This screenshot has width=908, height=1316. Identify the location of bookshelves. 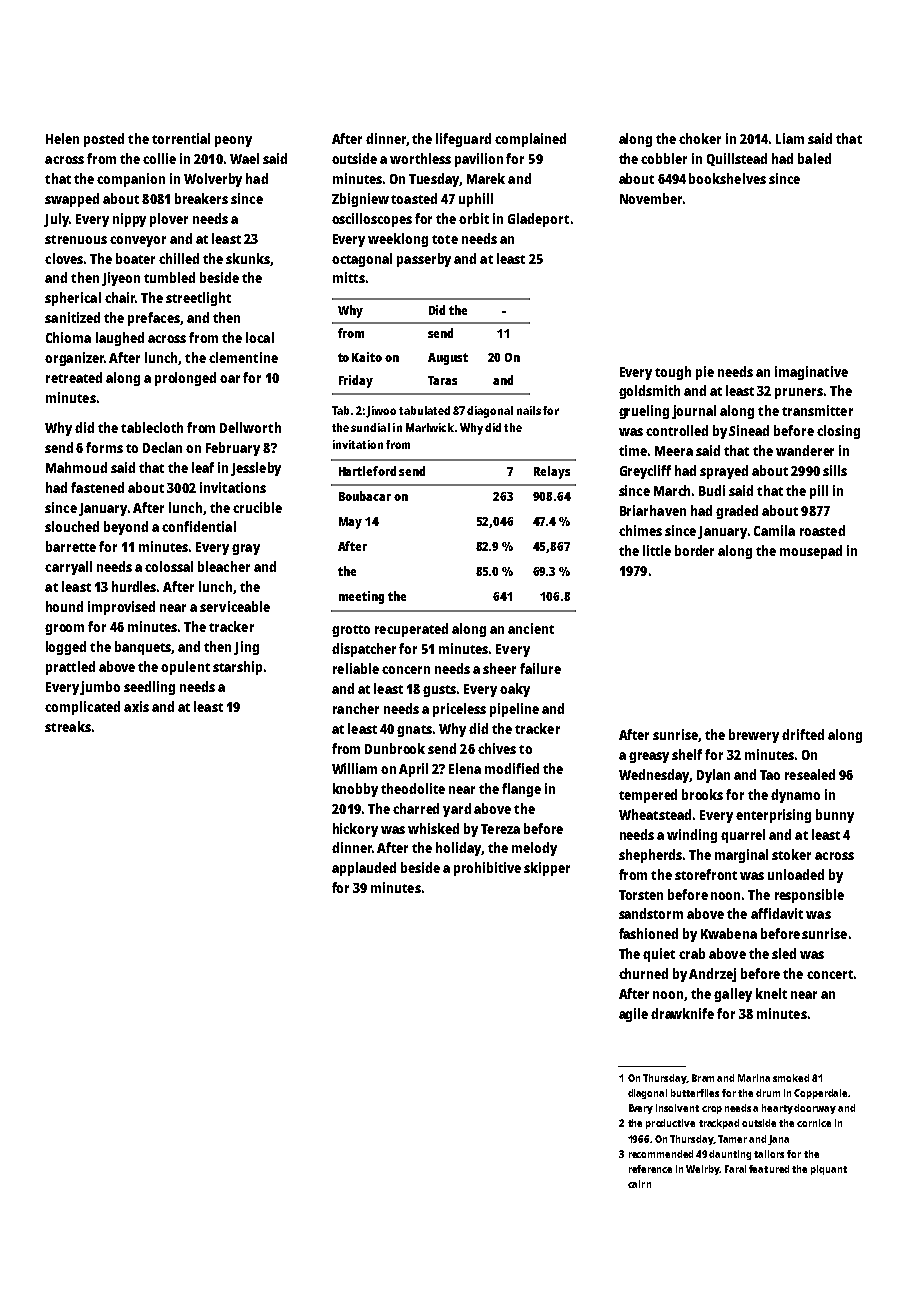
(727, 178).
